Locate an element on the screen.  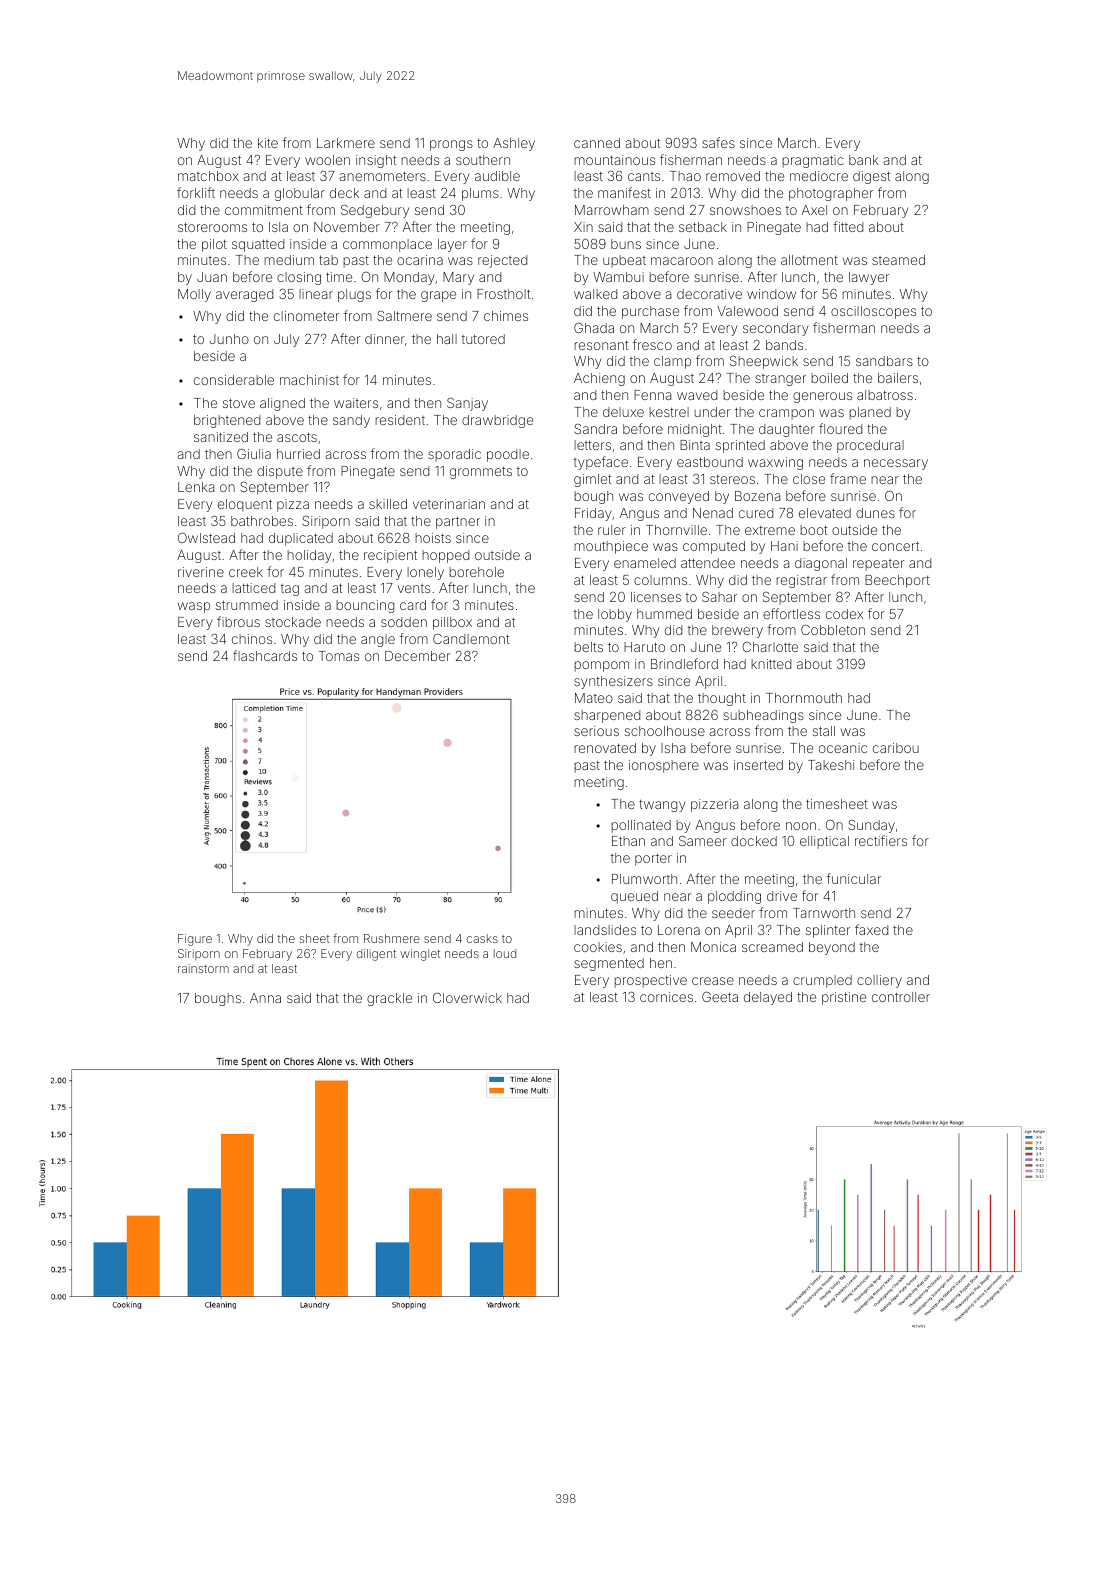
grackle is located at coordinates (389, 999).
